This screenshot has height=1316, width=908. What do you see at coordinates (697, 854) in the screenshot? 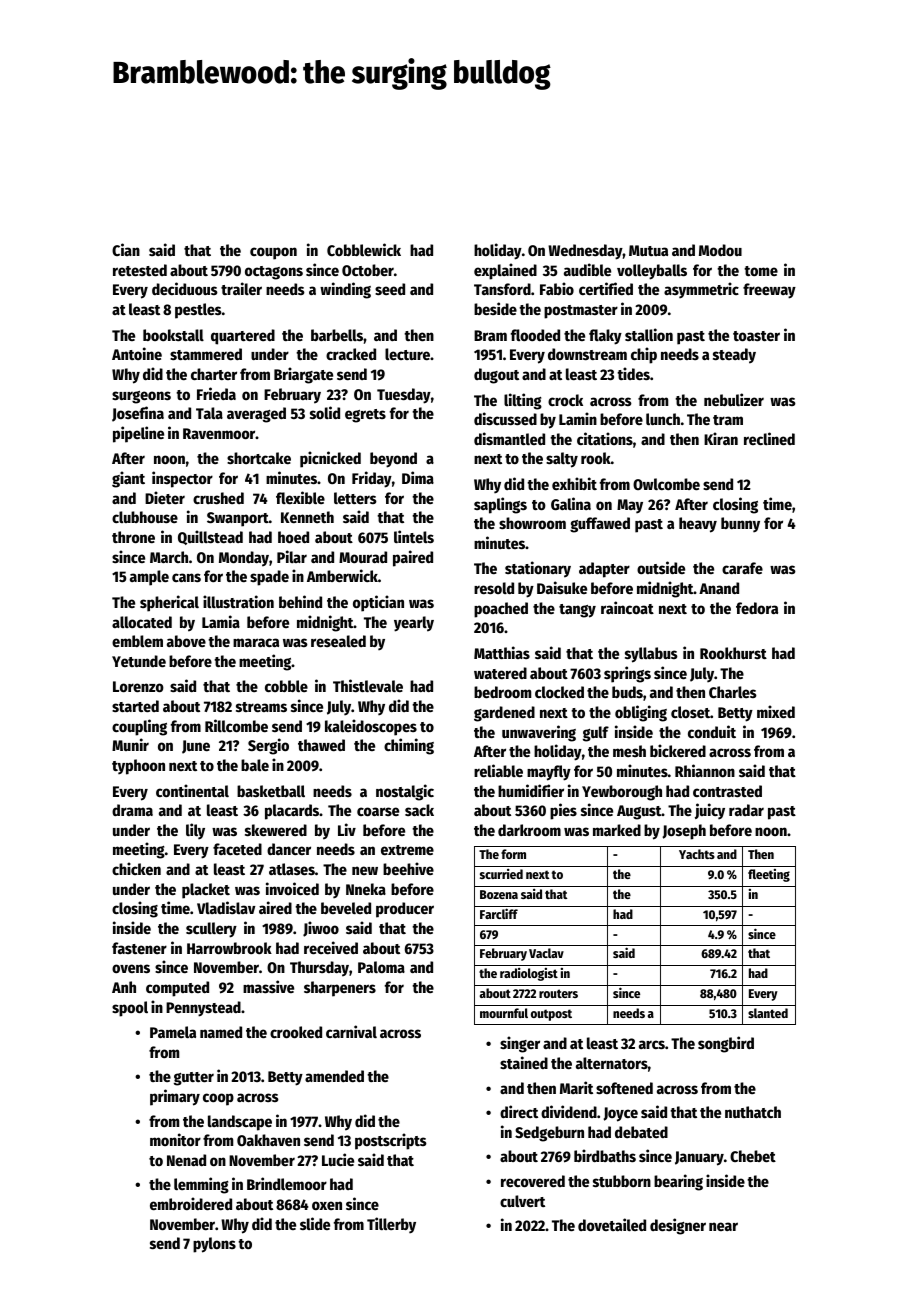
I see `Yachts` at bounding box center [697, 854].
